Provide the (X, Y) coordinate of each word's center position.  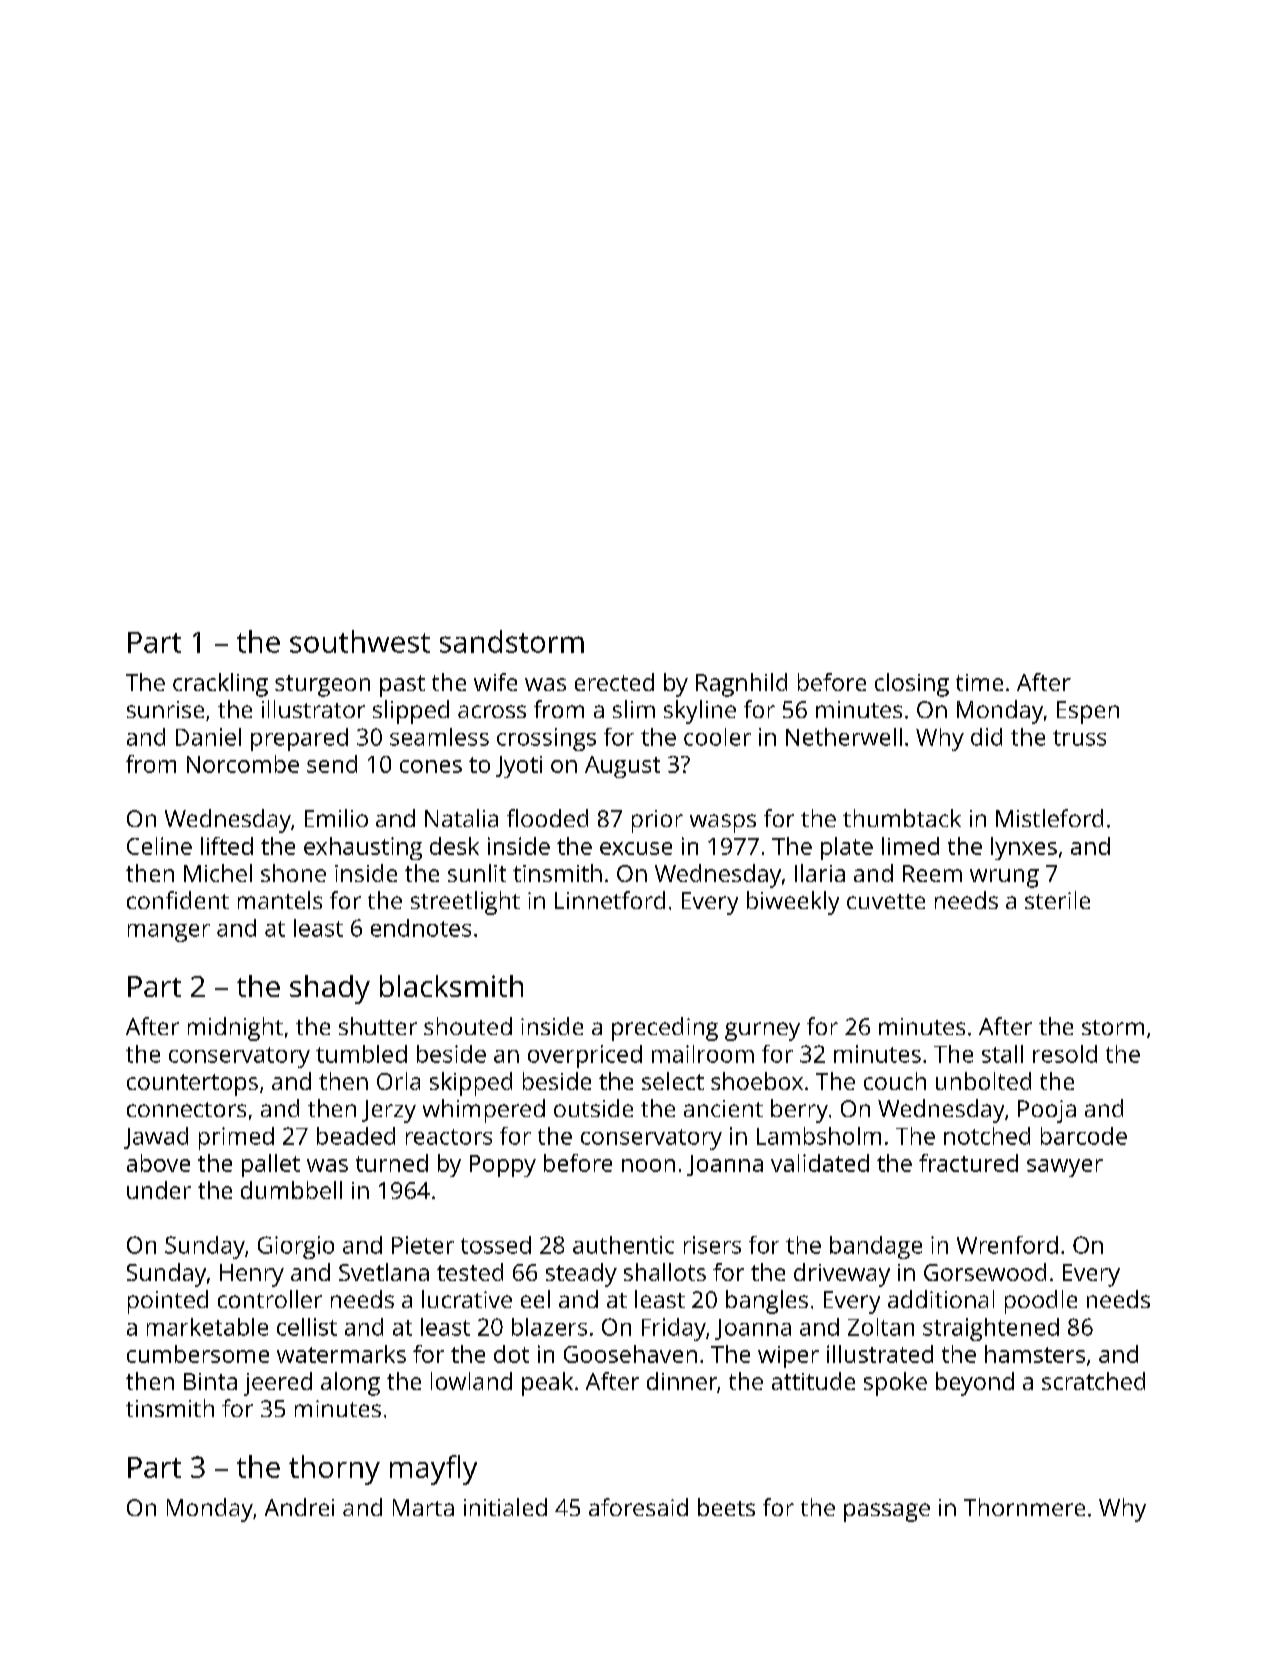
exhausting (363, 848)
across (492, 711)
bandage (876, 1247)
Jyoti (519, 767)
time (979, 682)
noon (648, 1165)
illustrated (880, 1354)
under (159, 1190)
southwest (360, 641)
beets (726, 1507)
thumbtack (902, 818)
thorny (334, 1470)
